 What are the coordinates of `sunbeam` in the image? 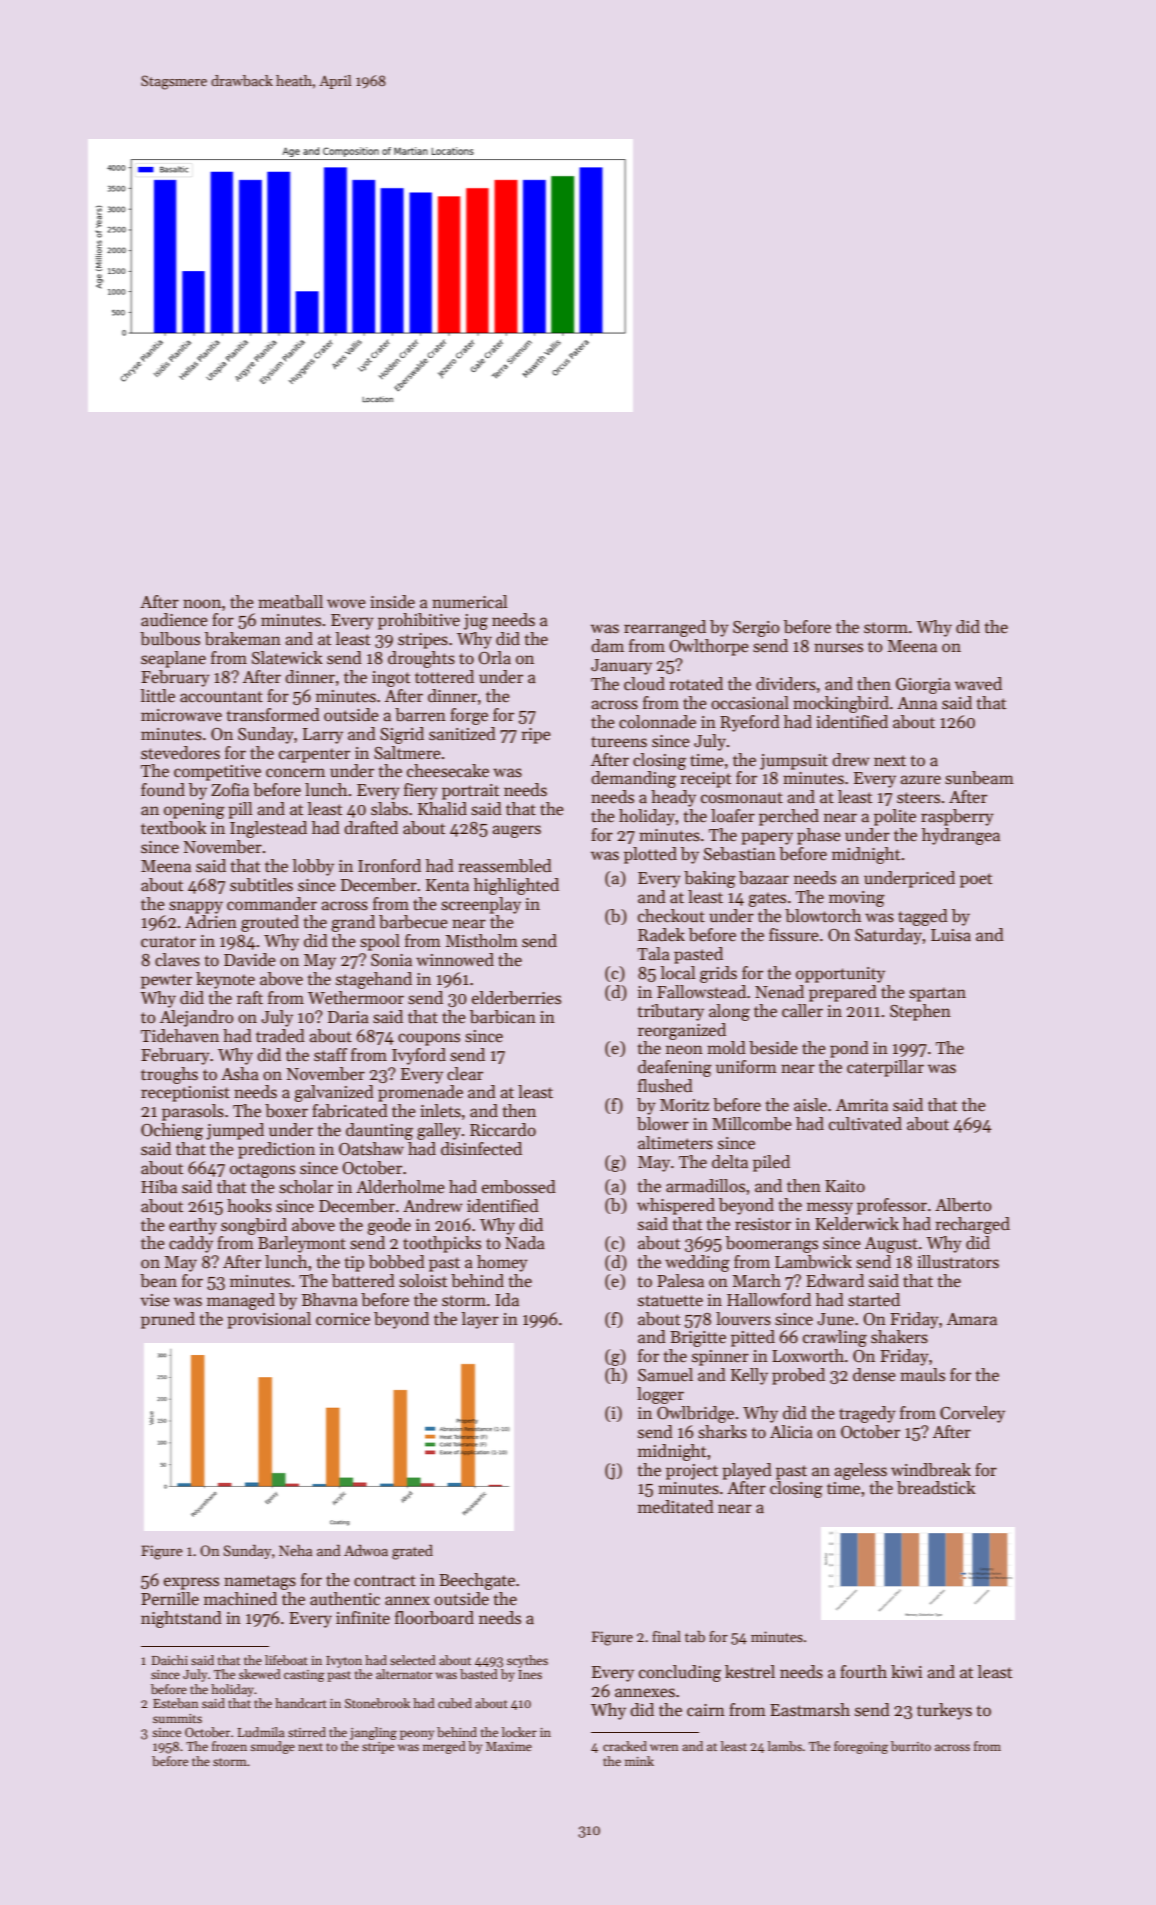 It's located at (979, 778).
